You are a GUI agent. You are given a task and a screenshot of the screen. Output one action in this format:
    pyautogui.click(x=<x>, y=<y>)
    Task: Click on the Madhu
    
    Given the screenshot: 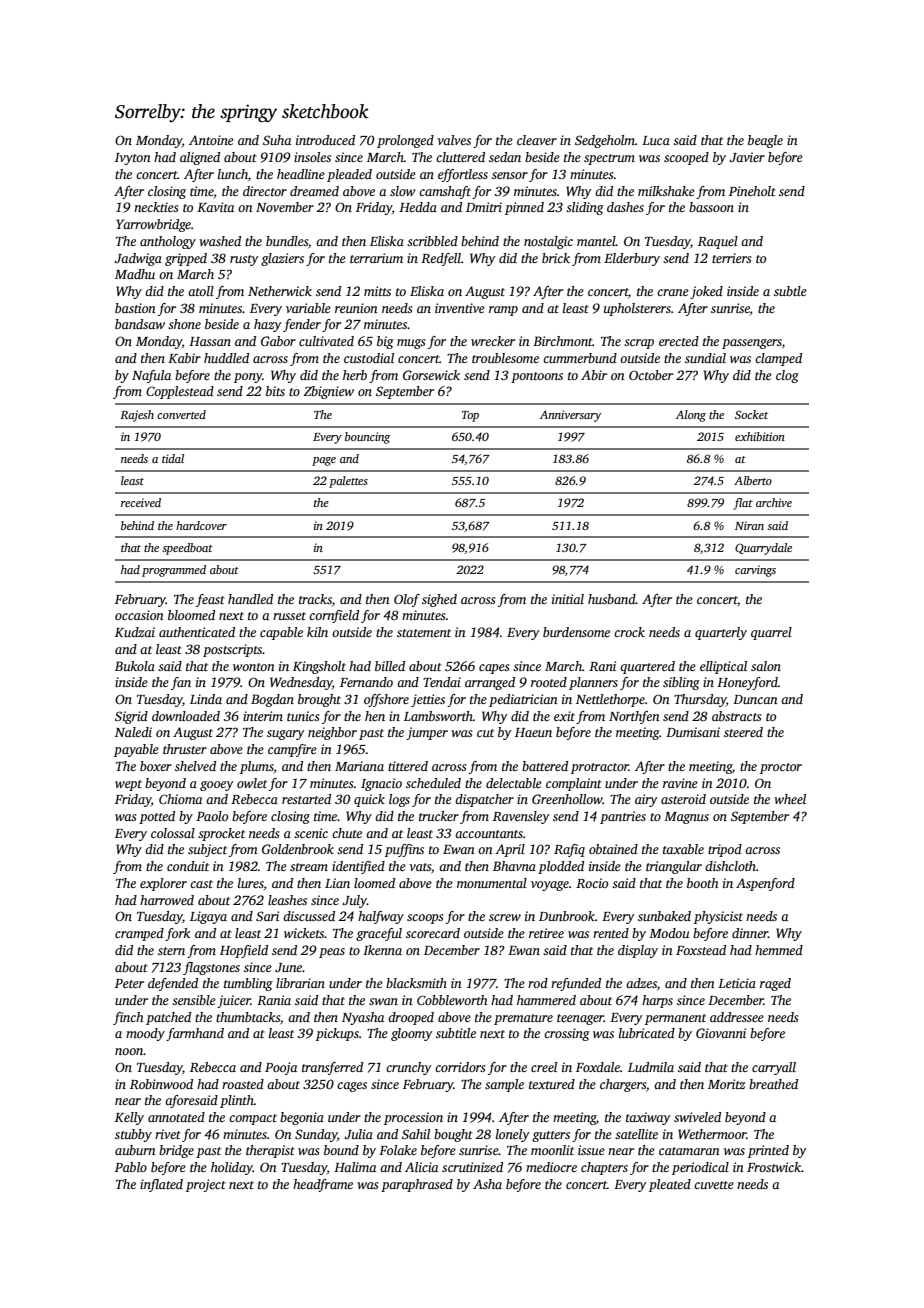 What is the action you would take?
    pyautogui.click(x=135, y=274)
